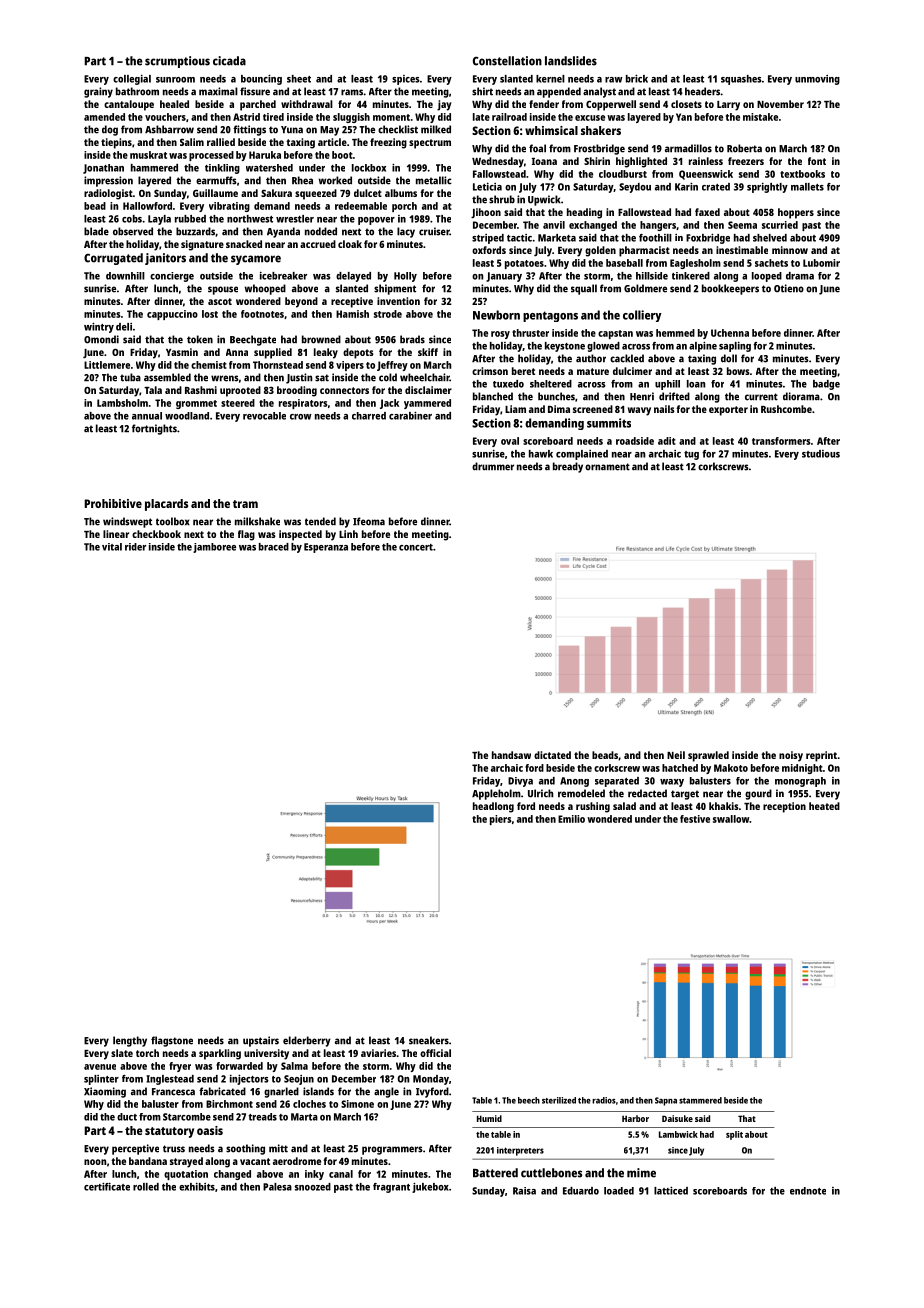  I want to click on reprint, so click(821, 756).
